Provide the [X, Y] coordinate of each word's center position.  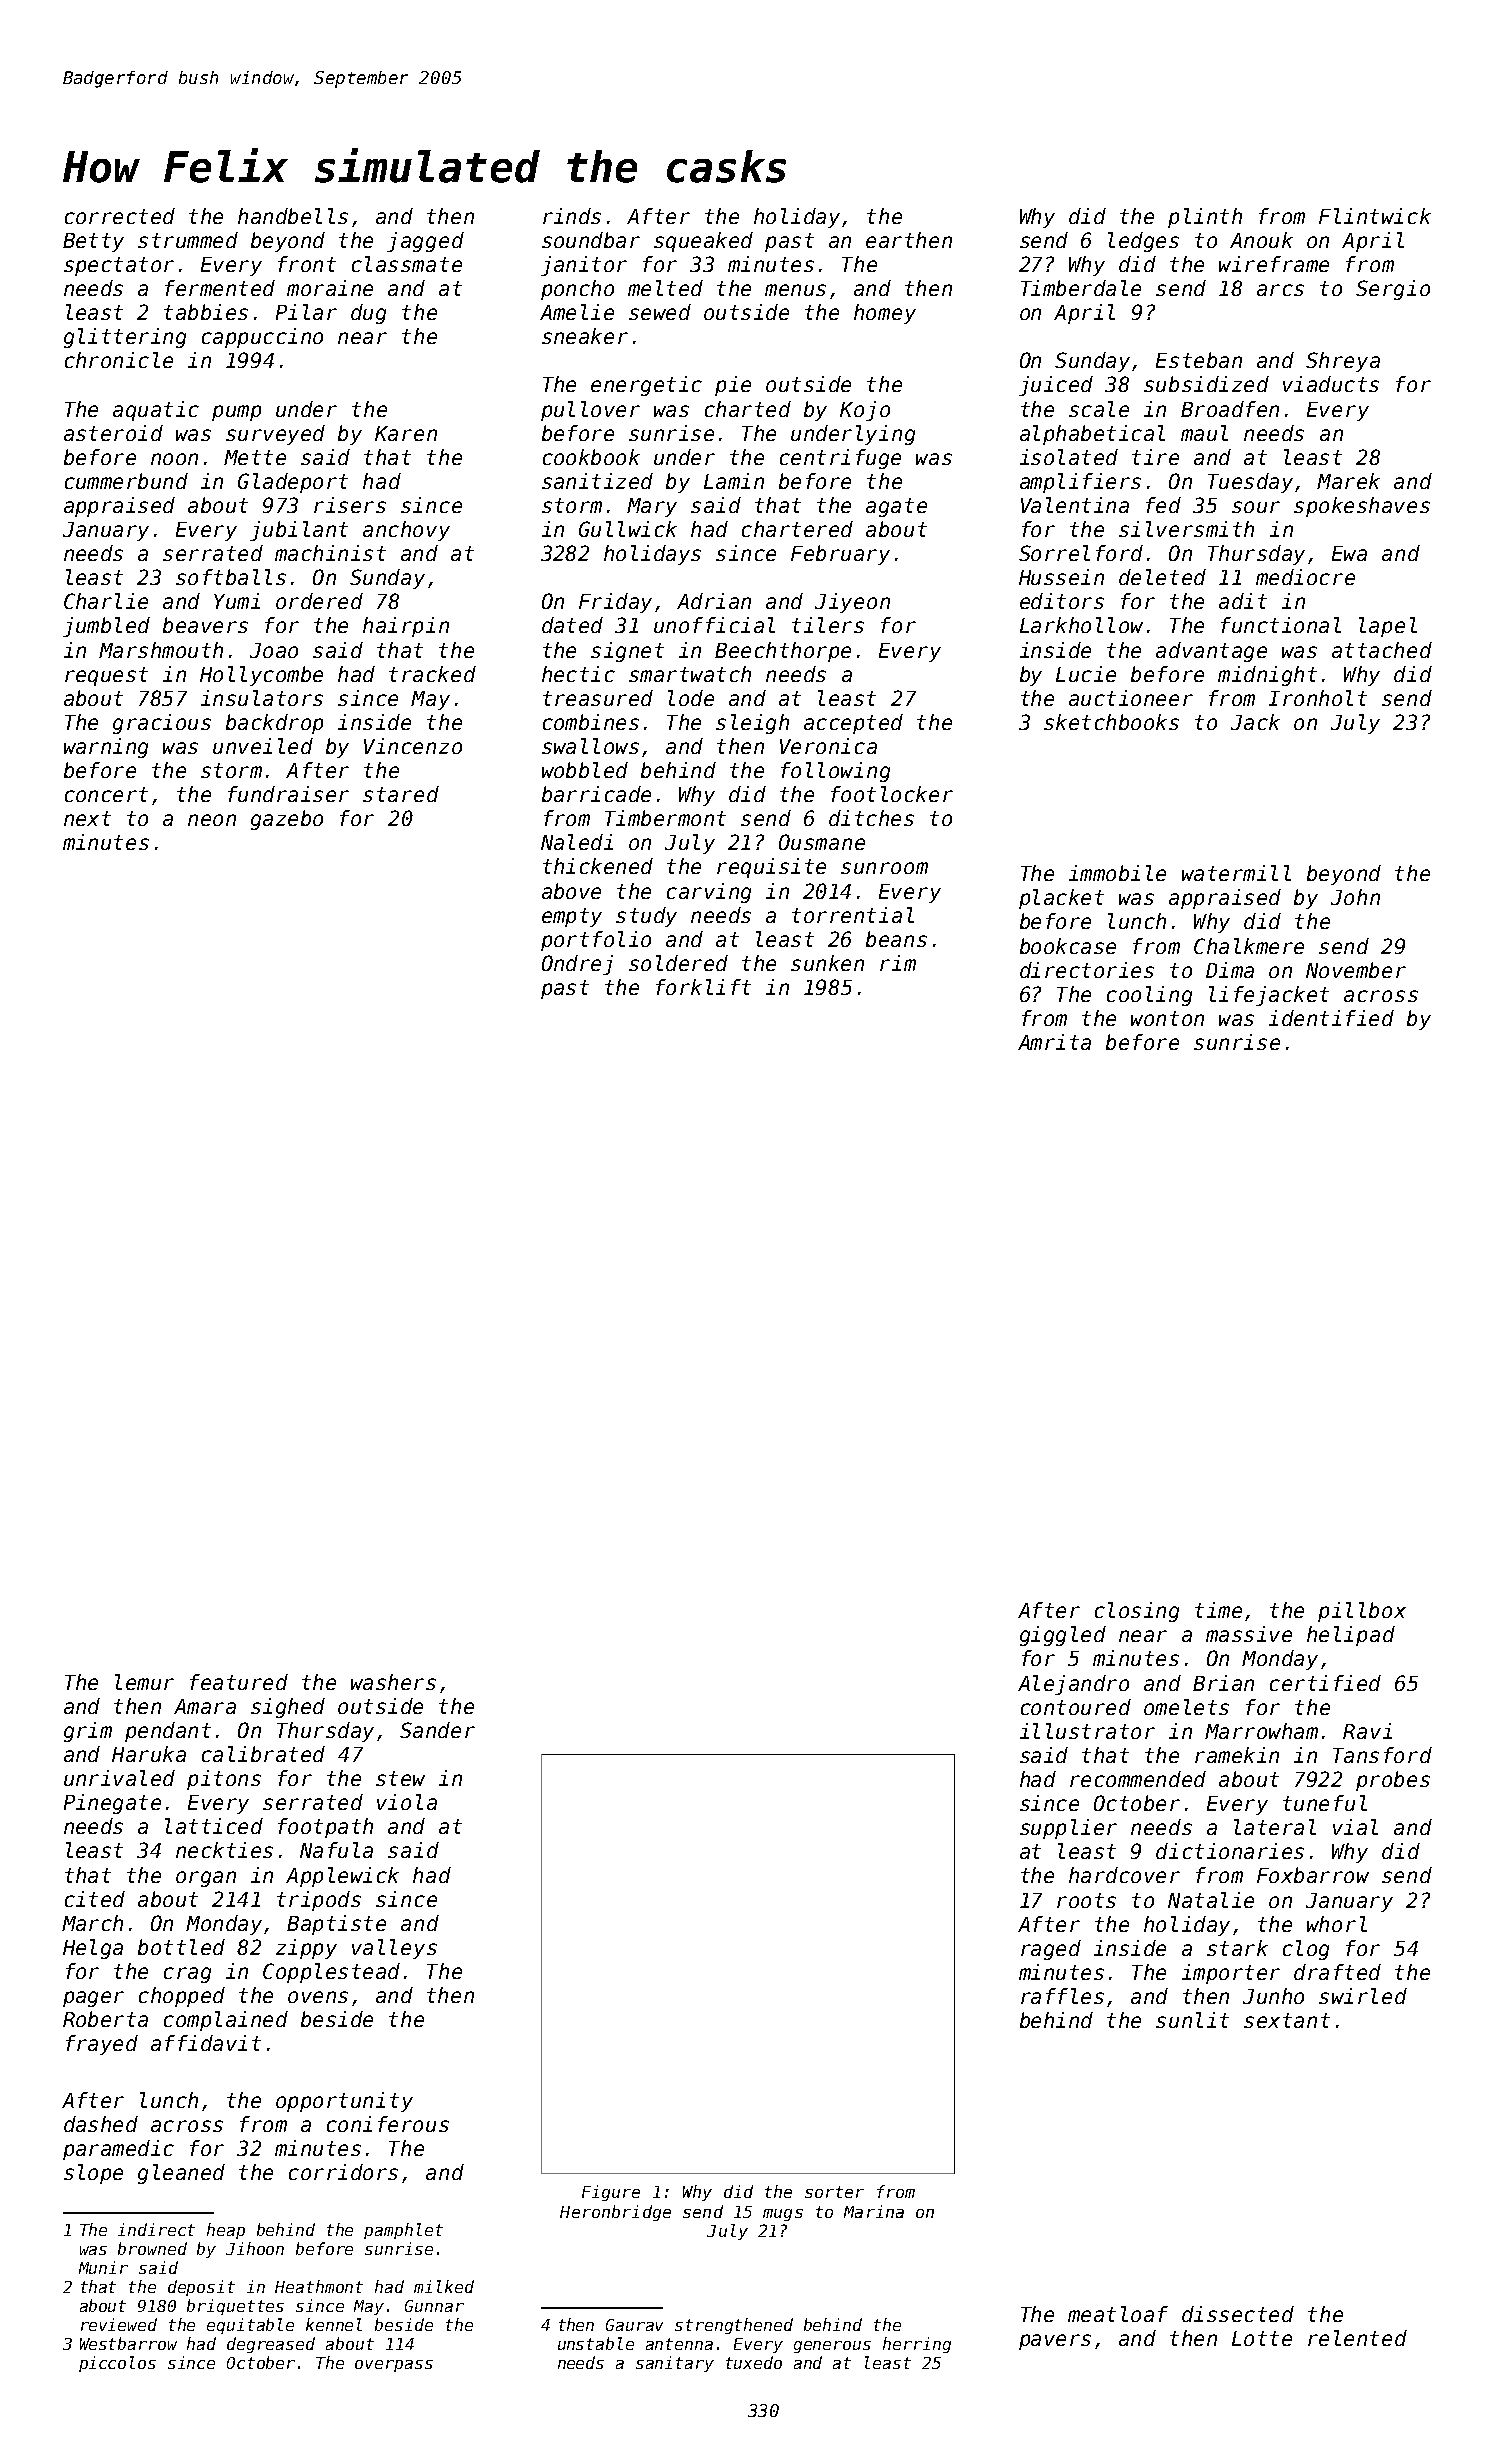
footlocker [892, 794]
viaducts [1331, 384]
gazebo [287, 820]
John [1355, 897]
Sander [437, 1730]
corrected [120, 216]
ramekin [1237, 1755]
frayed [102, 2045]
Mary [652, 507]
